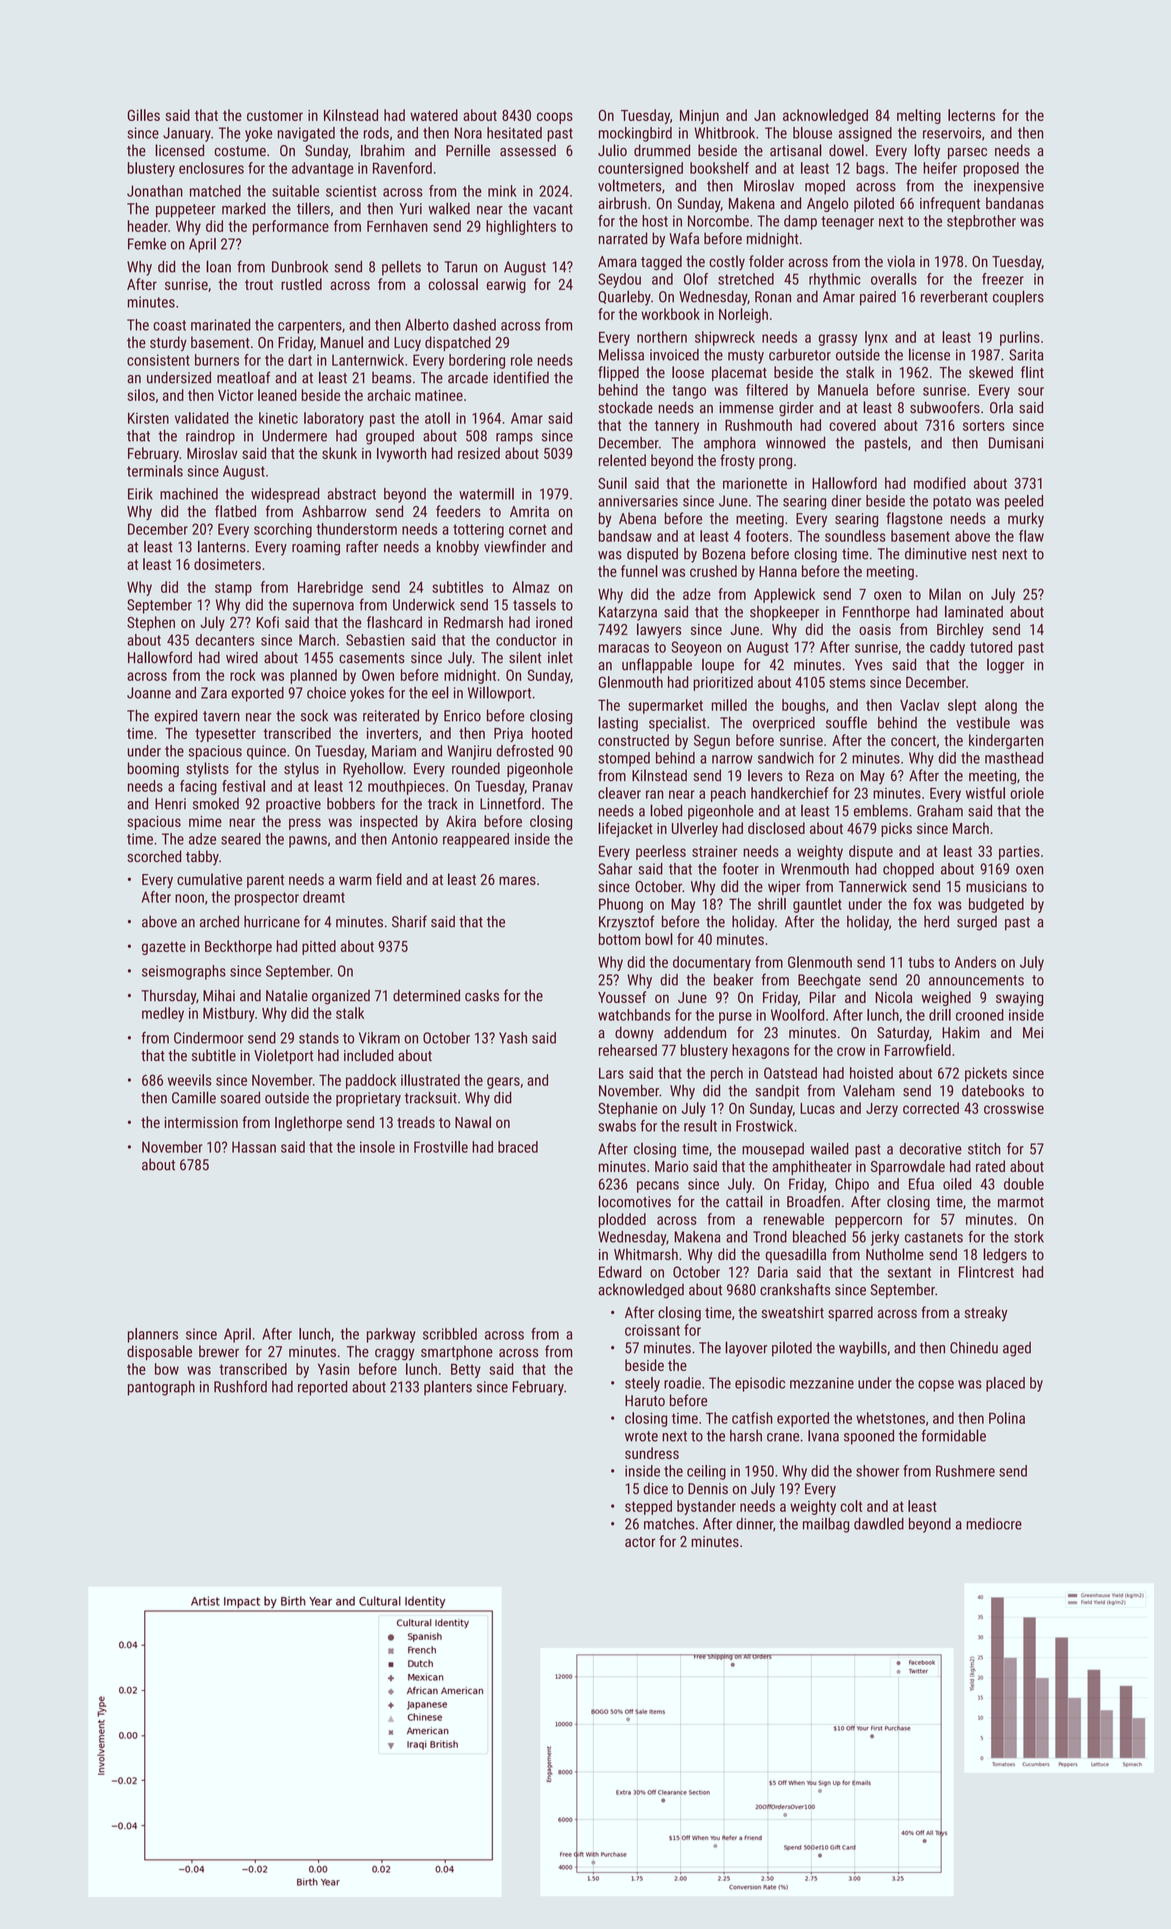 This page has width=1171, height=1929. I want to click on Birchley, so click(960, 630).
